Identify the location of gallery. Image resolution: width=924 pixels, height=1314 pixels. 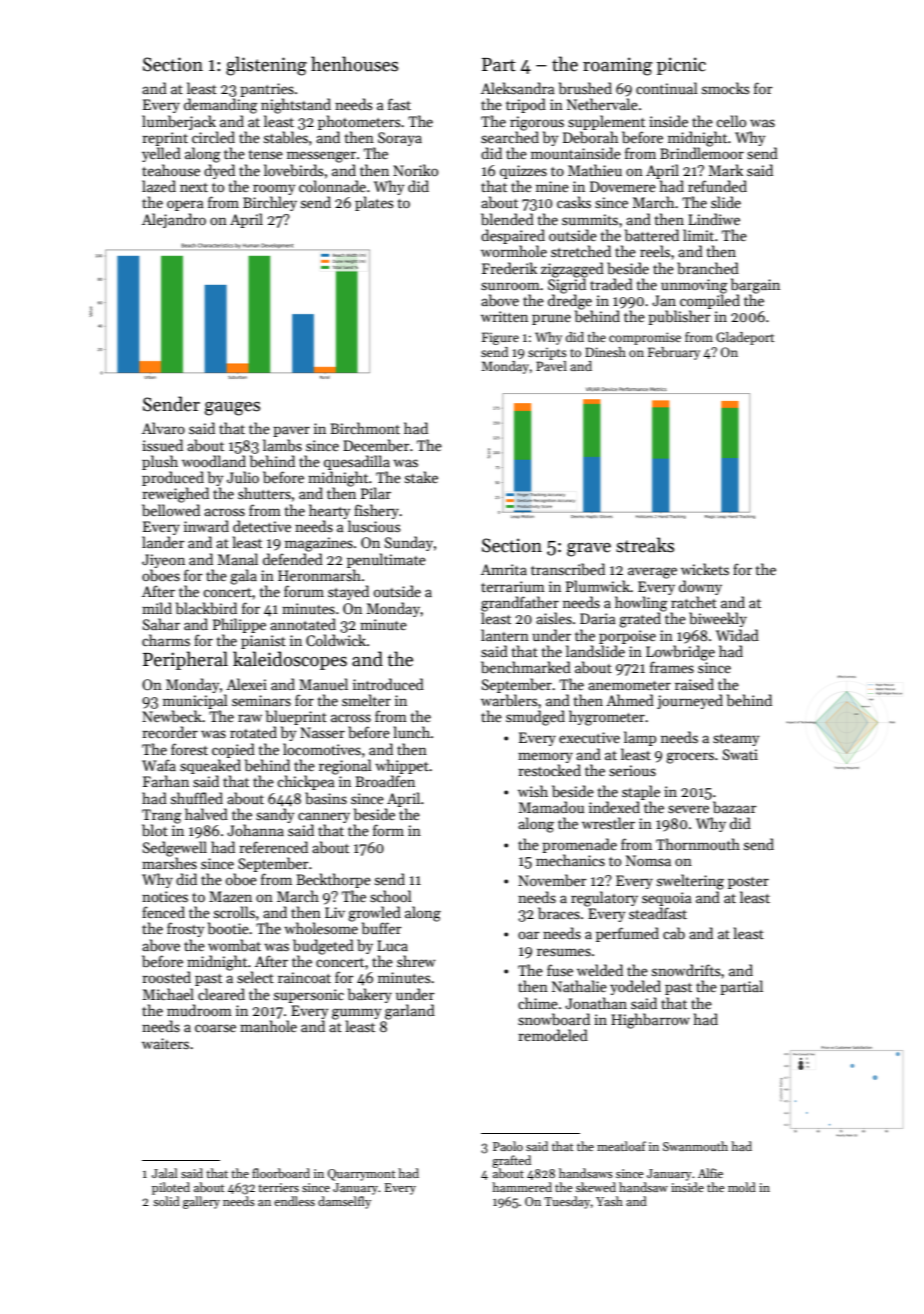
(201, 1202).
